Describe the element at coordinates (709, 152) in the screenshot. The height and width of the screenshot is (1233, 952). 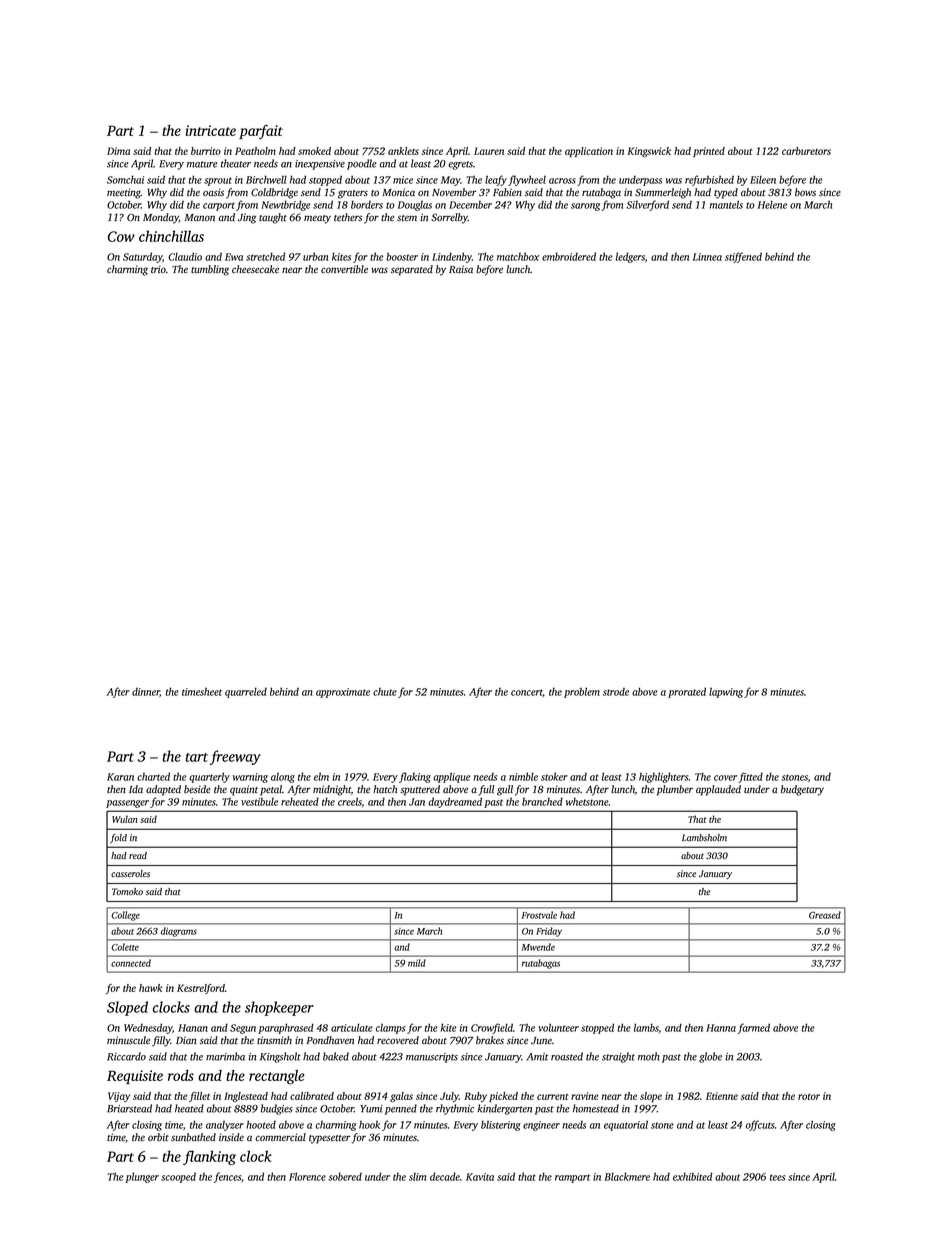
I see `printed` at that location.
